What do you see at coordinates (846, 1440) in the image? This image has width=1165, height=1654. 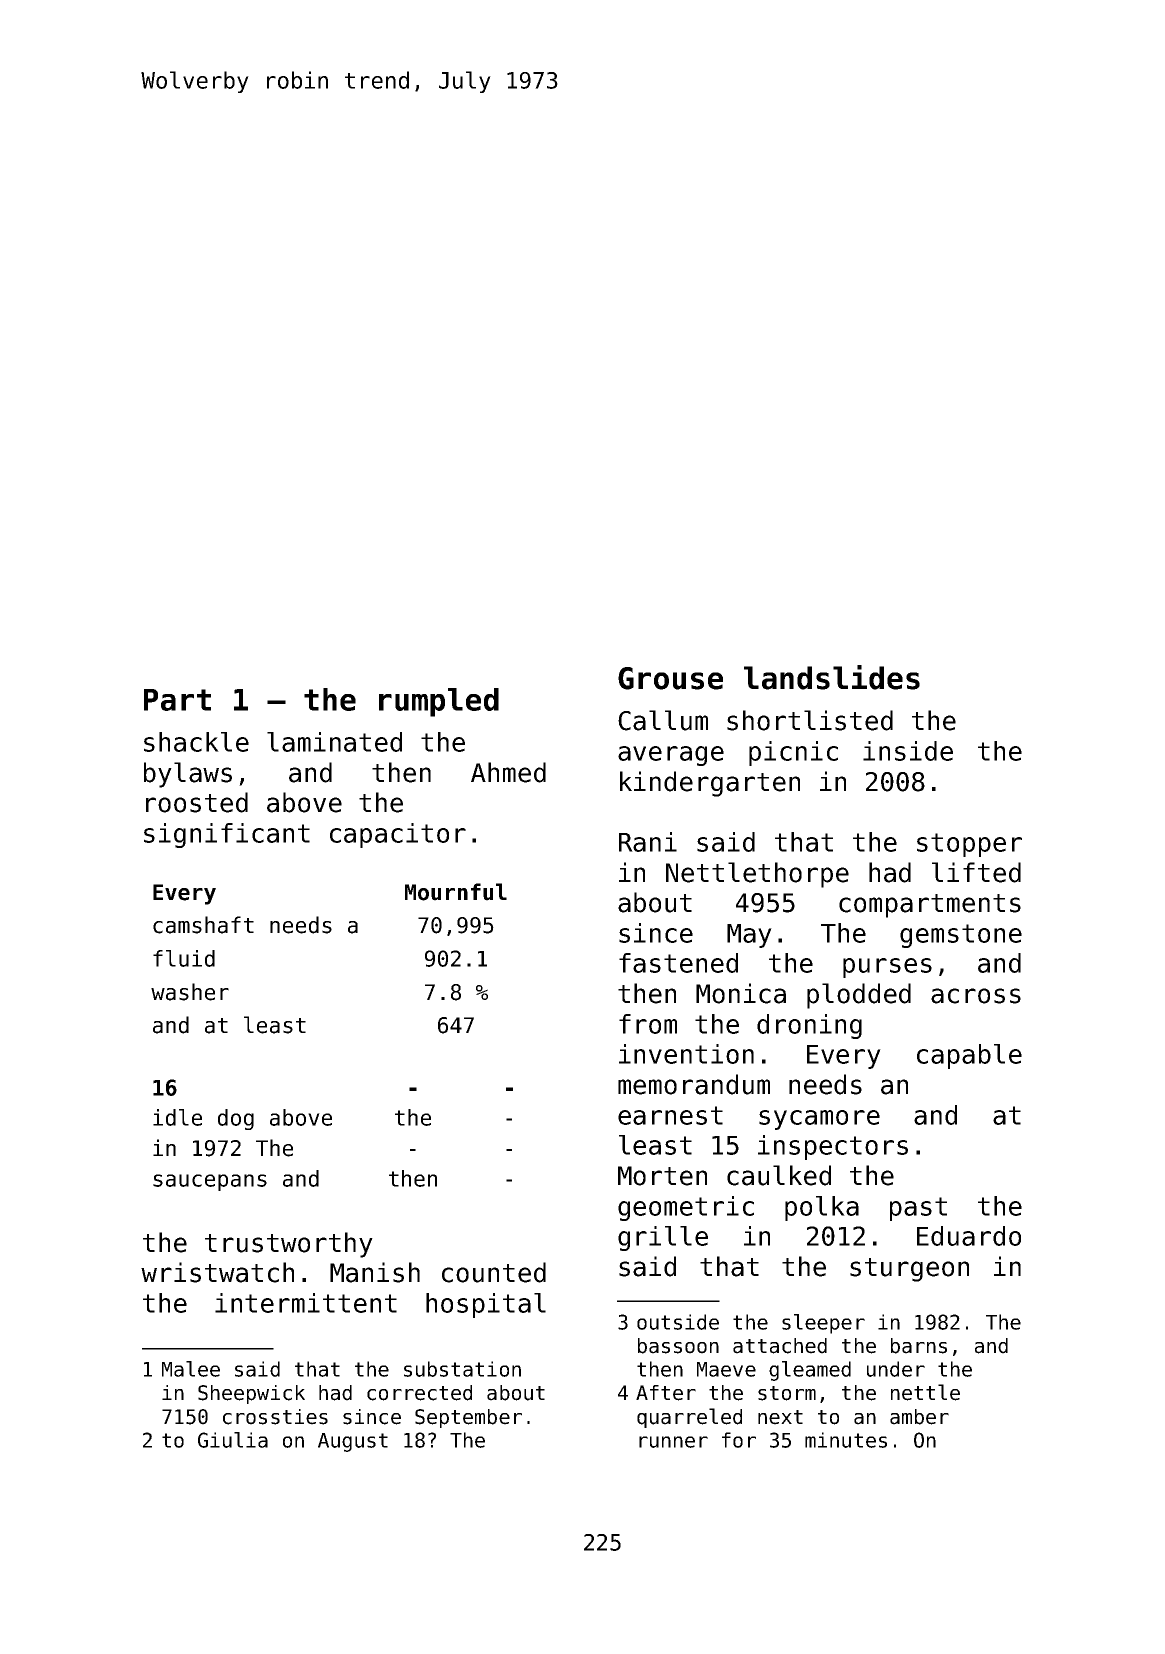 I see `minutes` at bounding box center [846, 1440].
